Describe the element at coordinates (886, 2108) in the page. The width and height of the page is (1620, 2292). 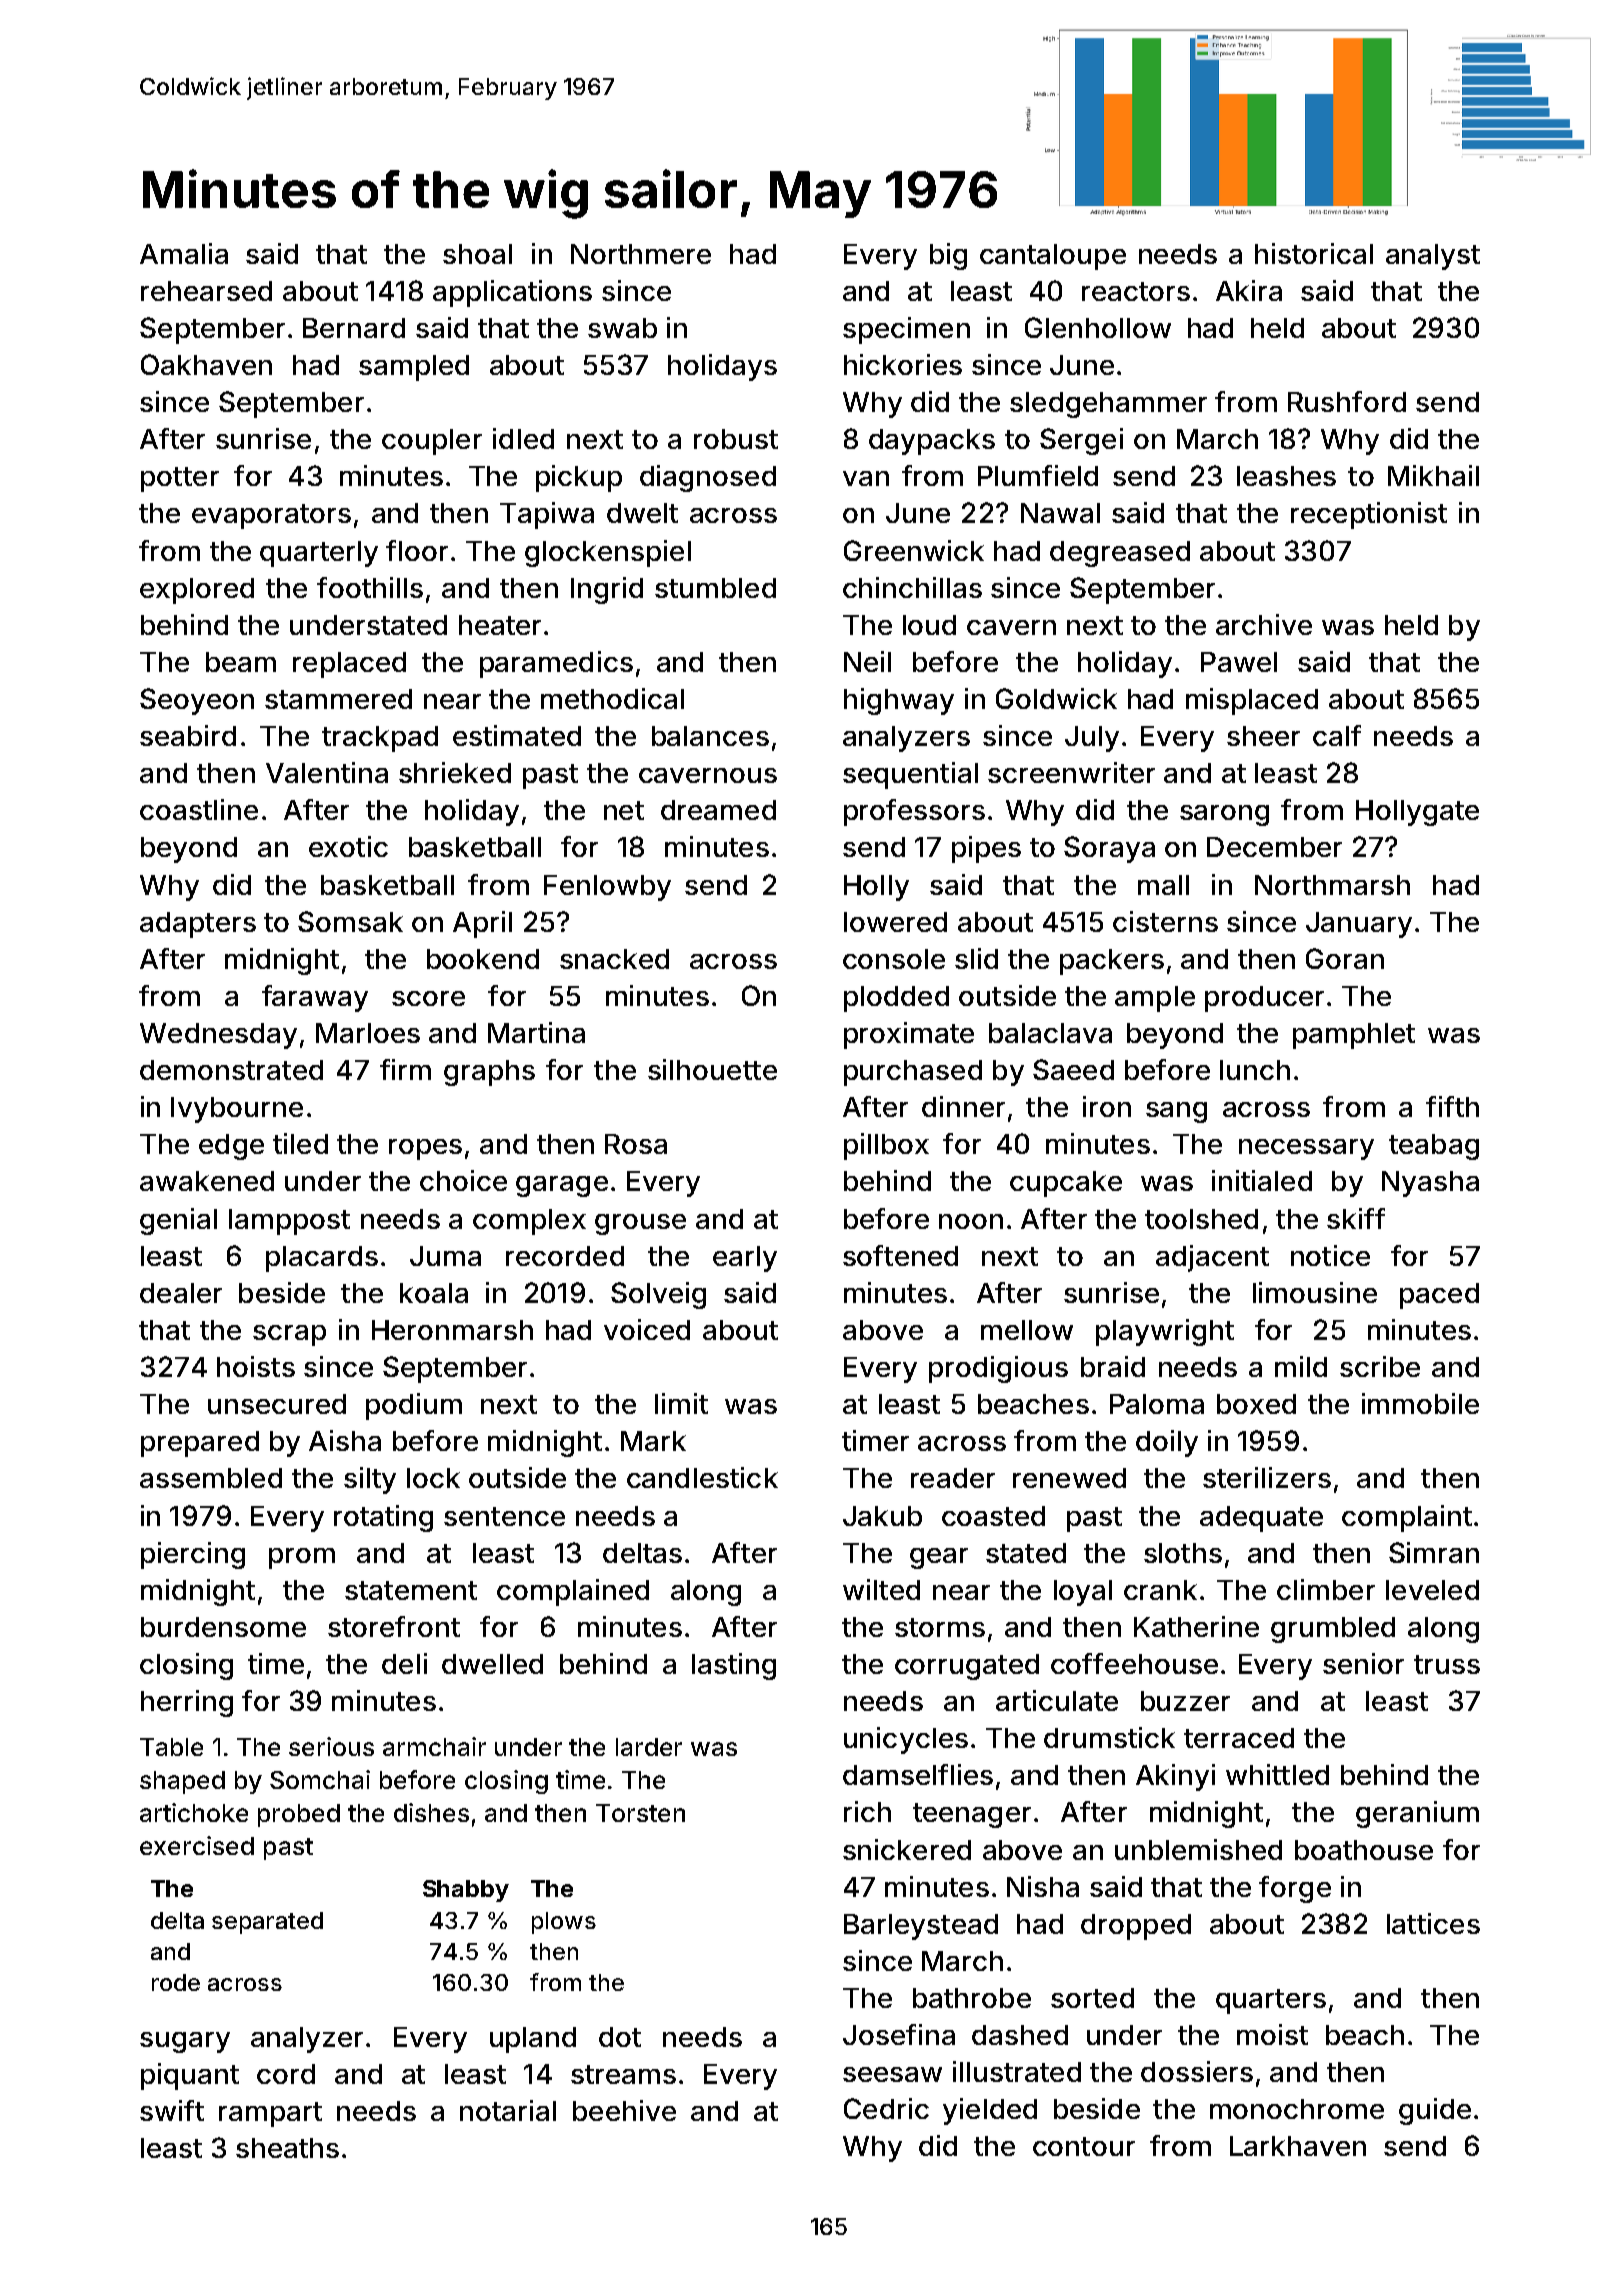
I see `Cedric` at that location.
